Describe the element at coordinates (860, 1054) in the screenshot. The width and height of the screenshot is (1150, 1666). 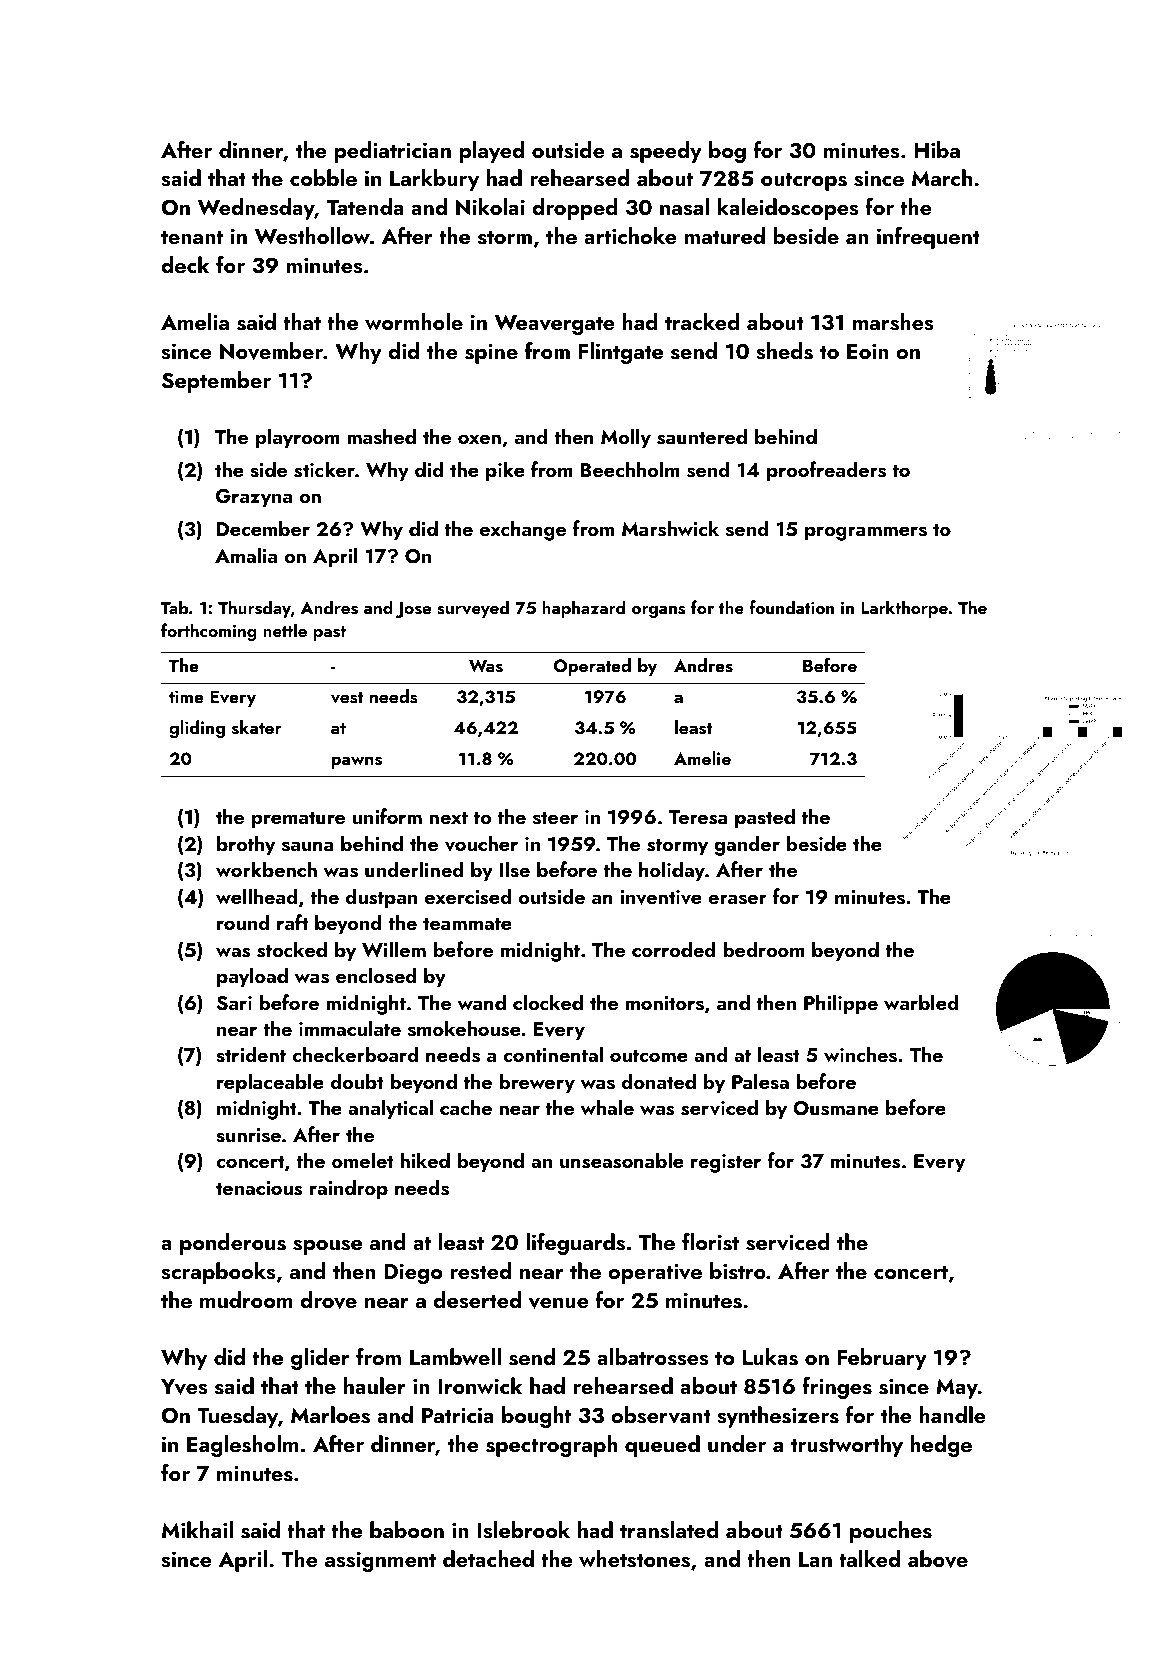
I see `winches` at that location.
